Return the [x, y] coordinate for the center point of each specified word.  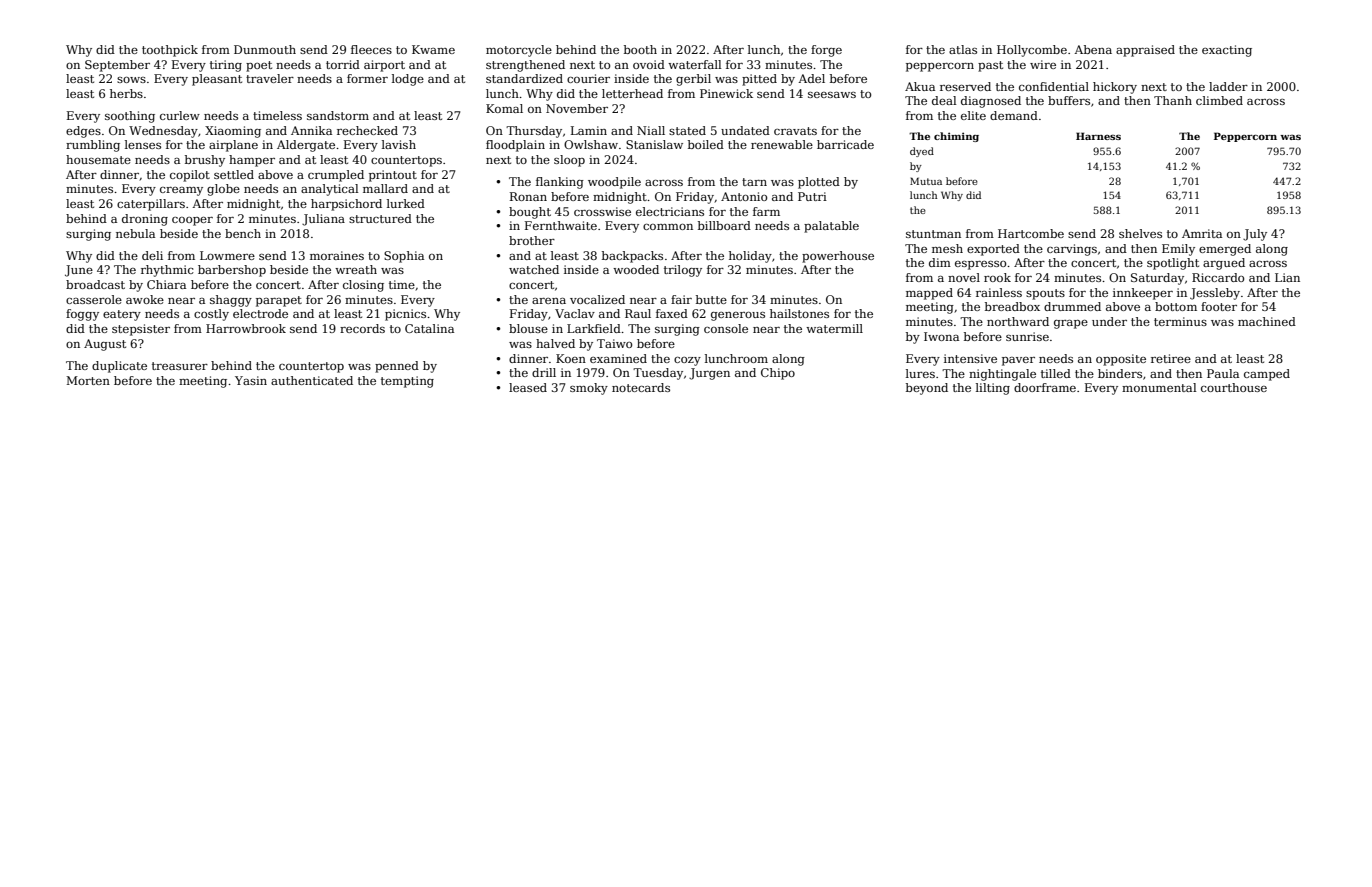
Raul [638, 313]
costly [211, 315]
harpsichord [346, 205]
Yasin [251, 380]
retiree [1171, 358]
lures [920, 373]
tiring [226, 66]
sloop [569, 161]
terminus [1180, 321]
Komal [504, 108]
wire [1043, 64]
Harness [1098, 136]
